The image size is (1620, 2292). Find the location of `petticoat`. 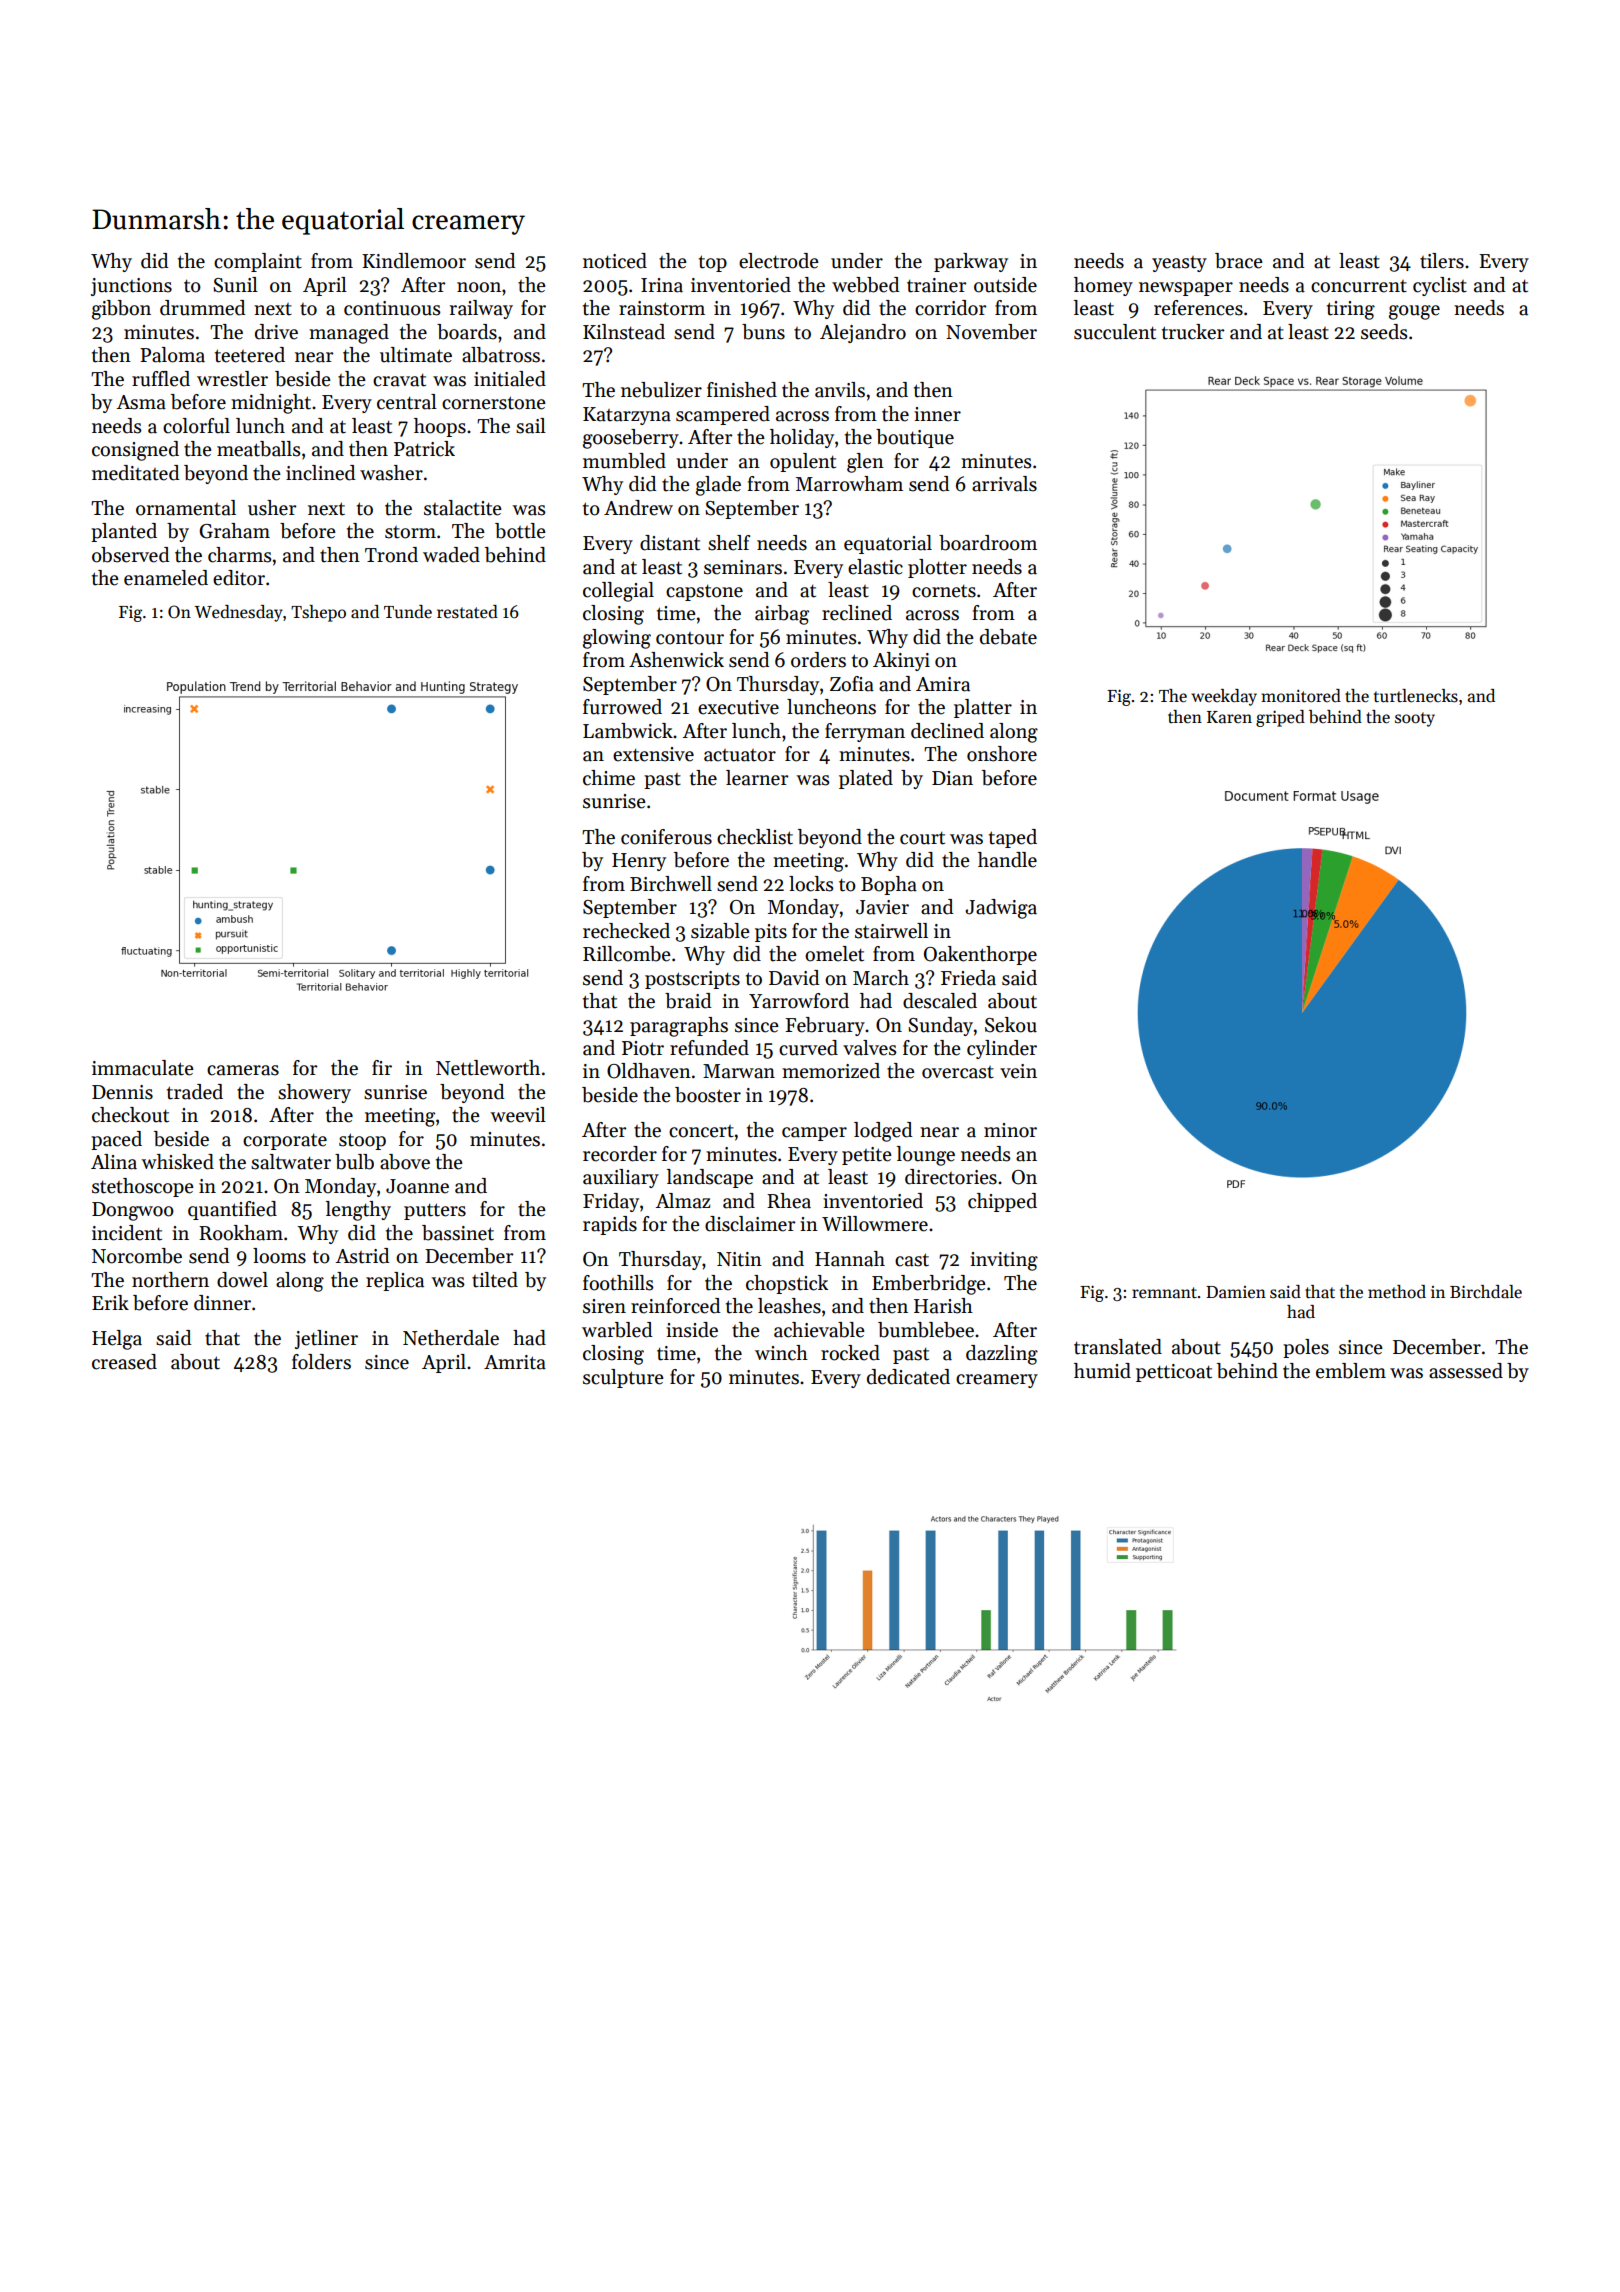

petticoat is located at coordinates (1174, 1373).
